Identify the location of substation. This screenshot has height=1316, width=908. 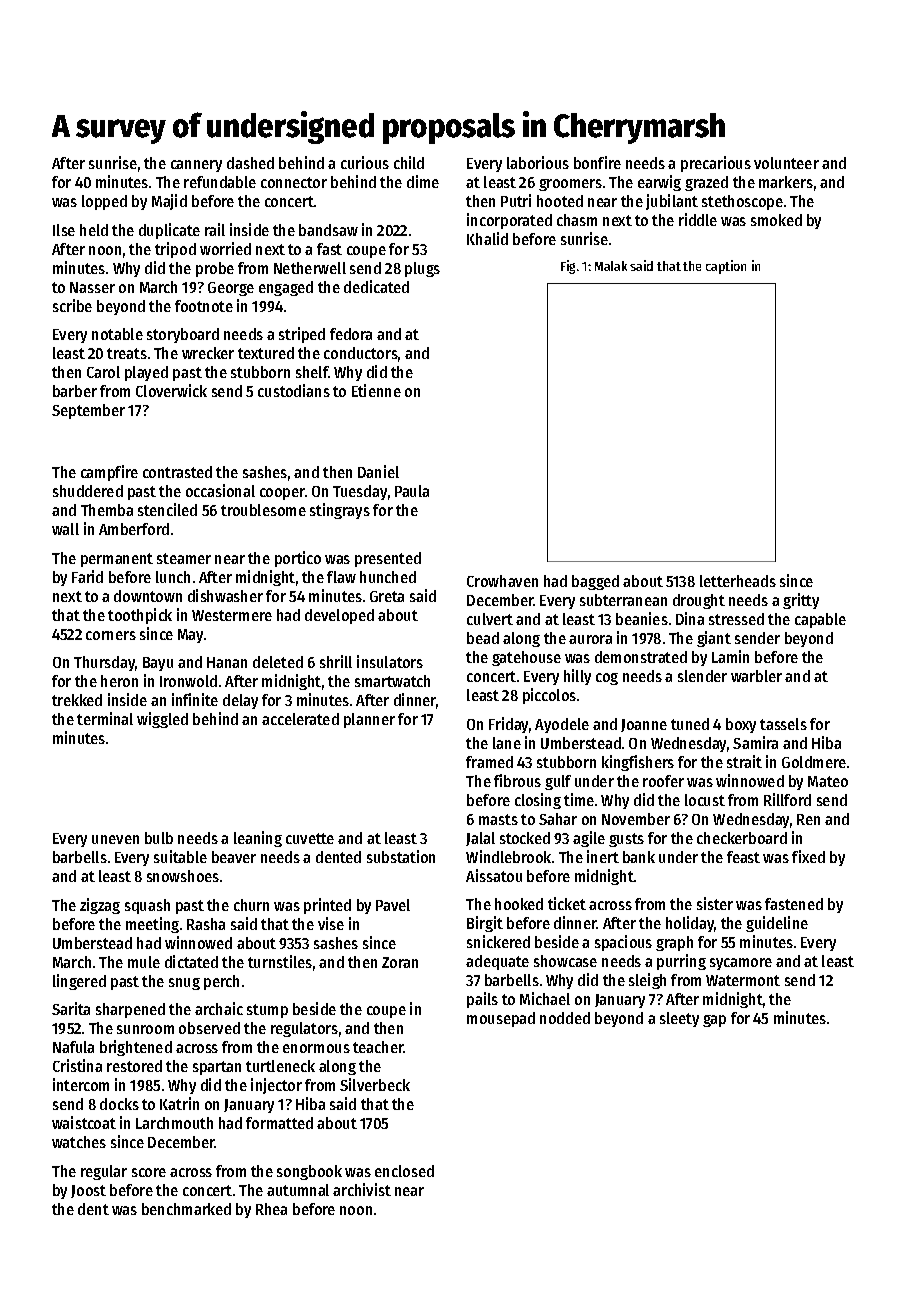
(401, 856).
